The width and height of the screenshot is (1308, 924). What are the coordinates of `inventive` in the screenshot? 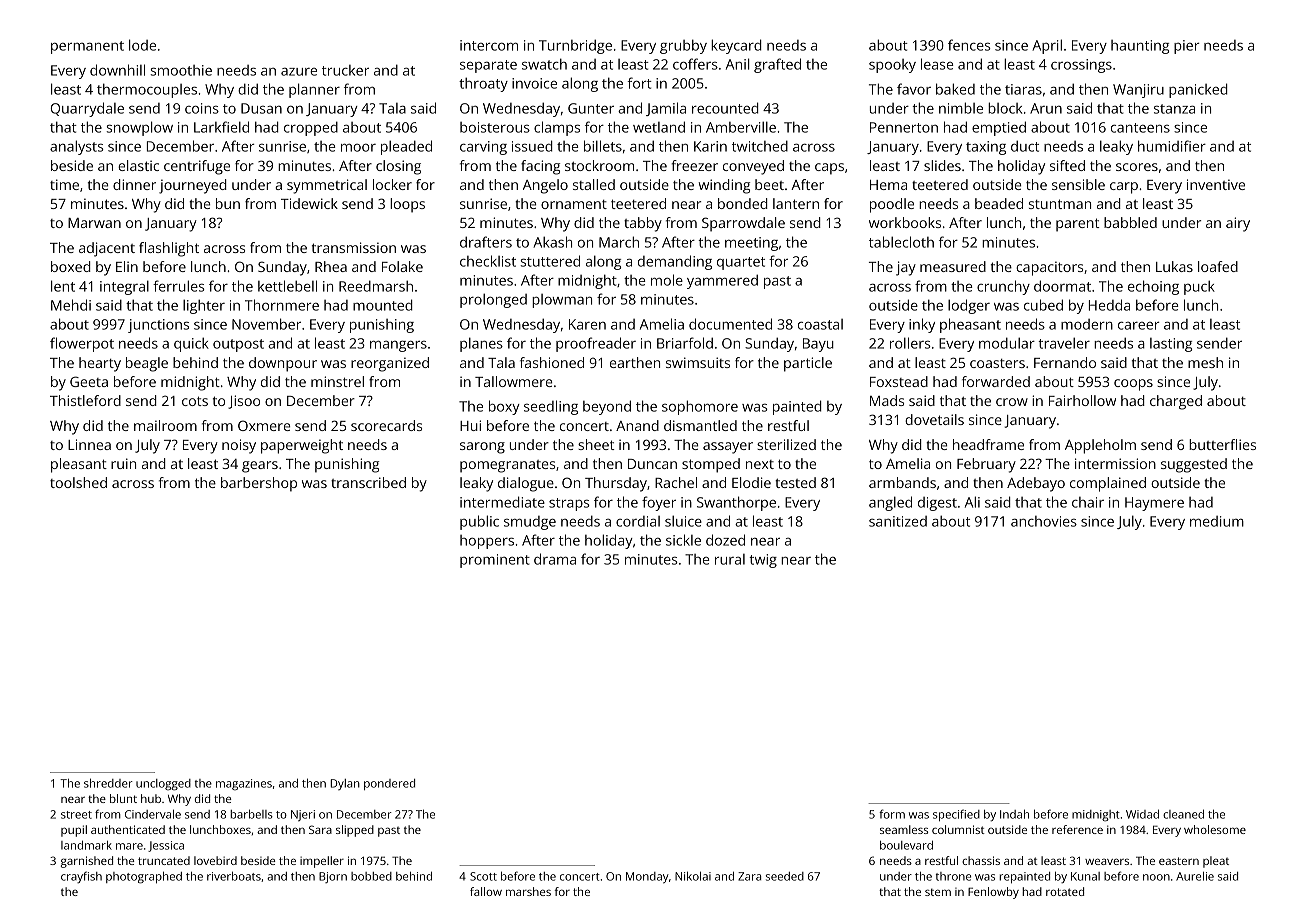 It's located at (1216, 184).
